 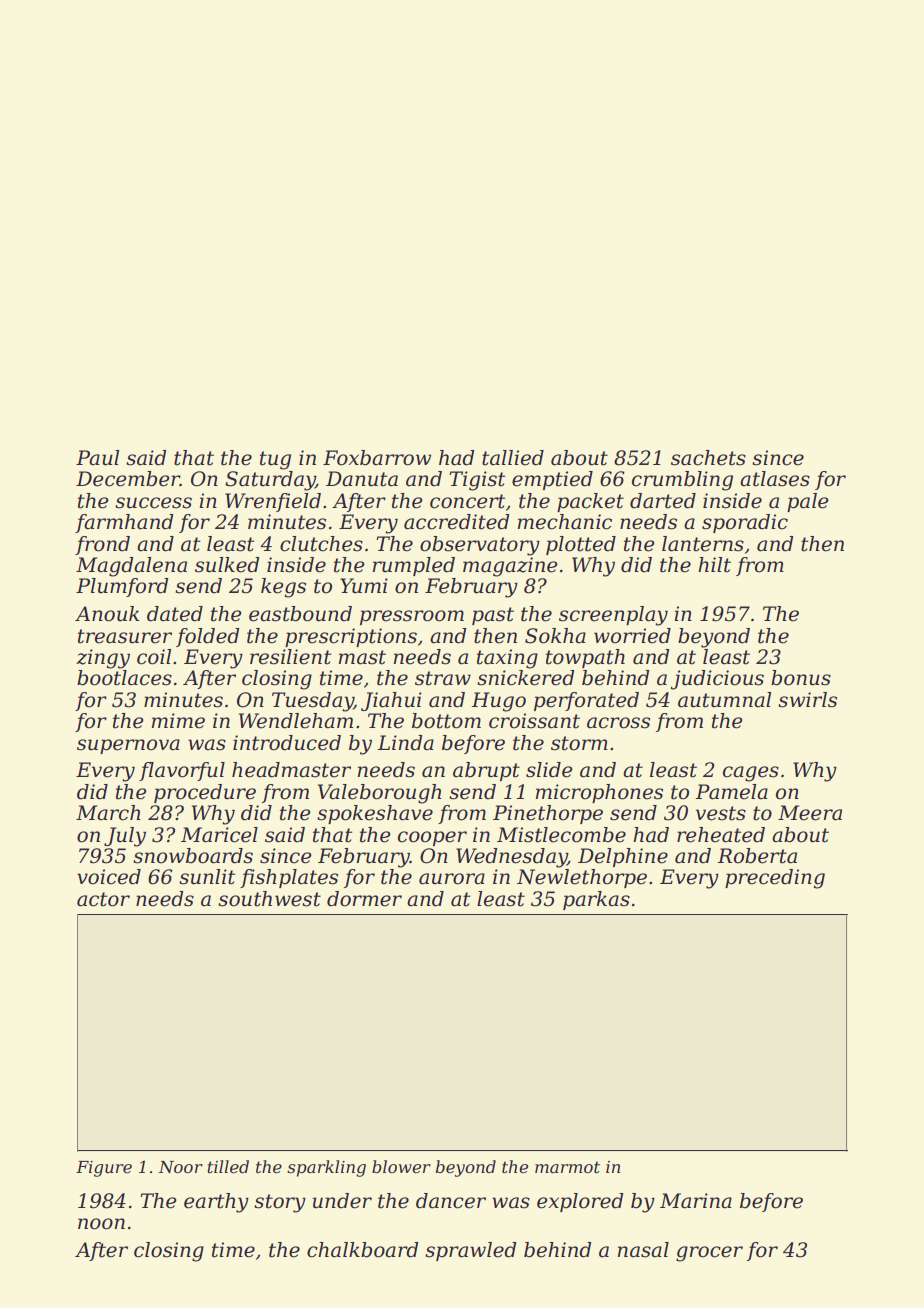 What do you see at coordinates (283, 588) in the page?
I see `kegs` at bounding box center [283, 588].
